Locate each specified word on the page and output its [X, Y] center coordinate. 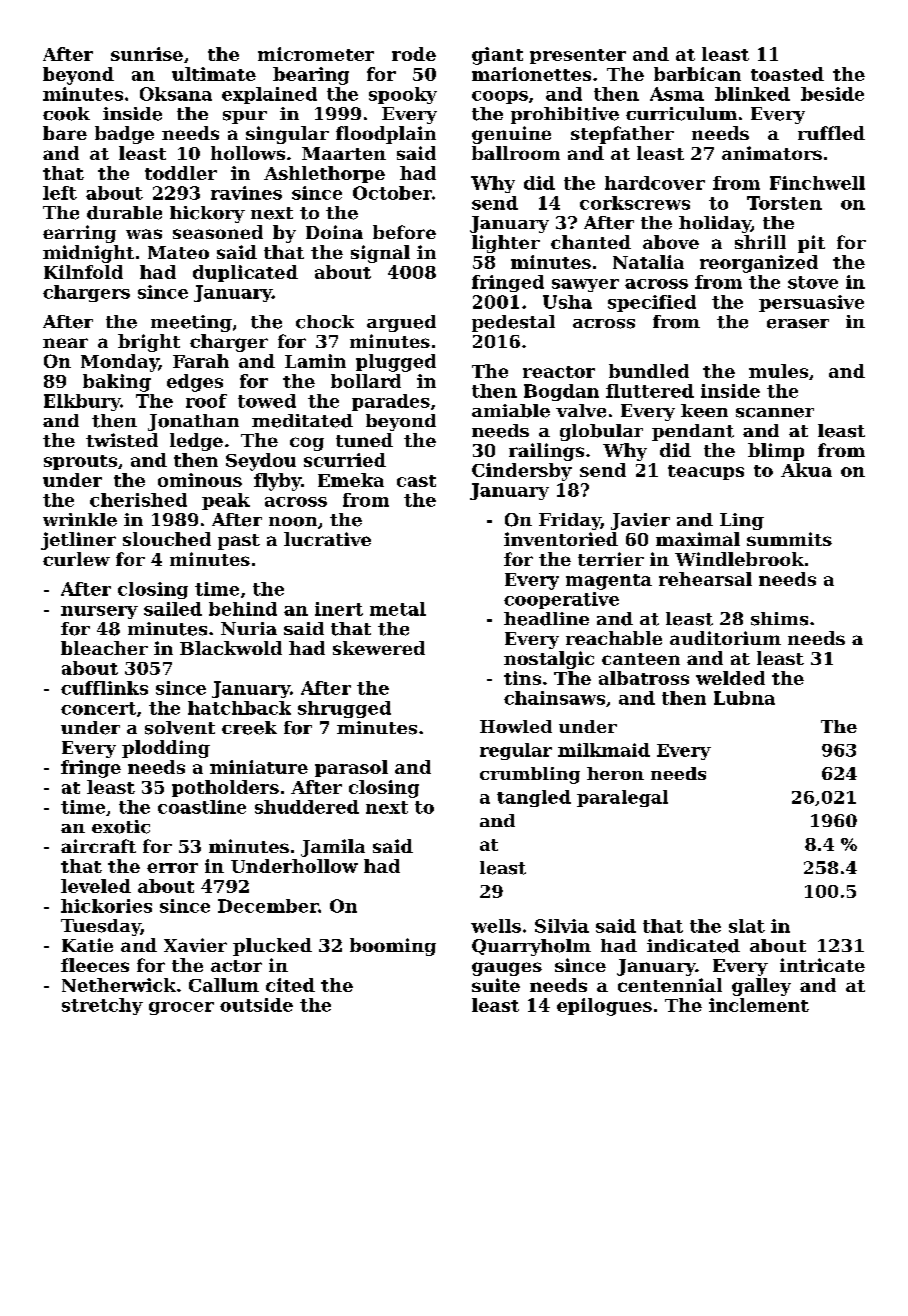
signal [380, 254]
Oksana [176, 94]
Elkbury [82, 402]
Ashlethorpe [324, 174]
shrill [760, 242]
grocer [181, 1008]
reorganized [759, 264]
